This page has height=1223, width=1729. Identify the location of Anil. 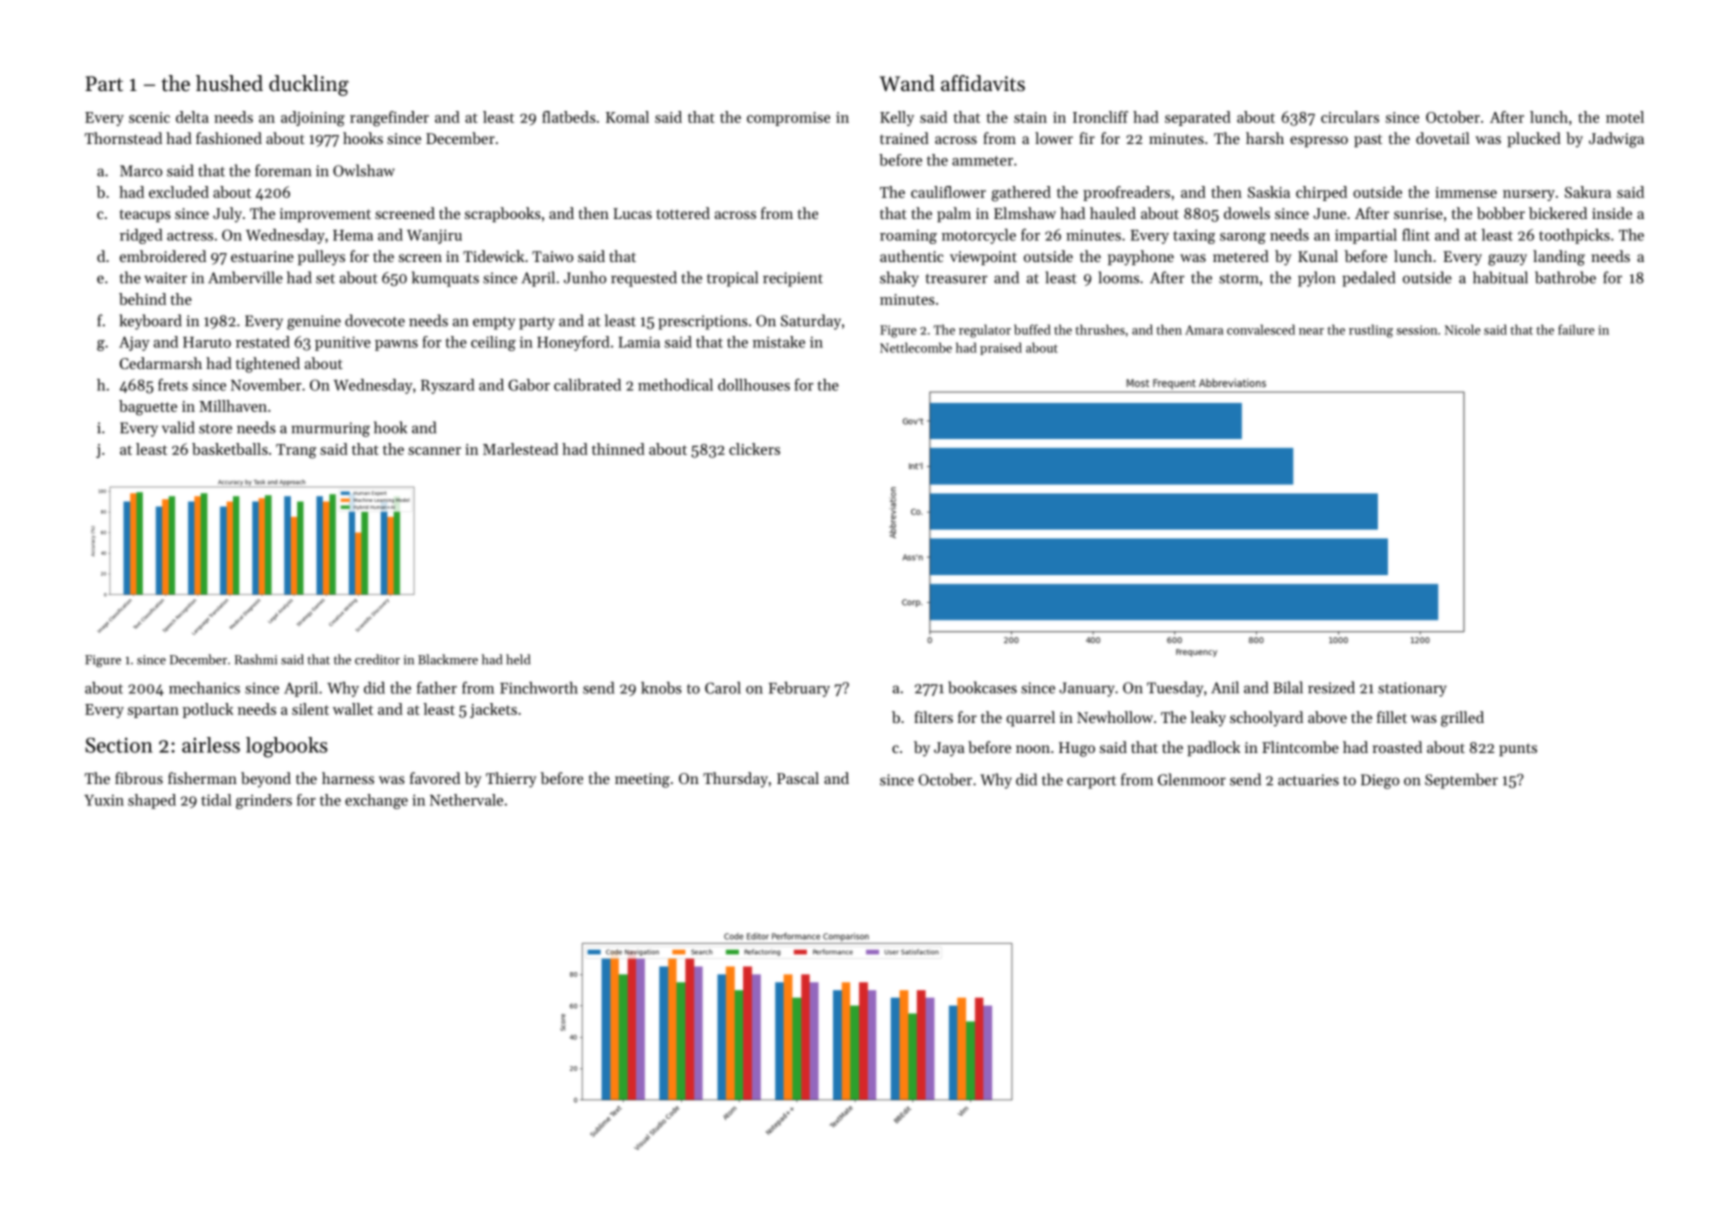
(1225, 687).
